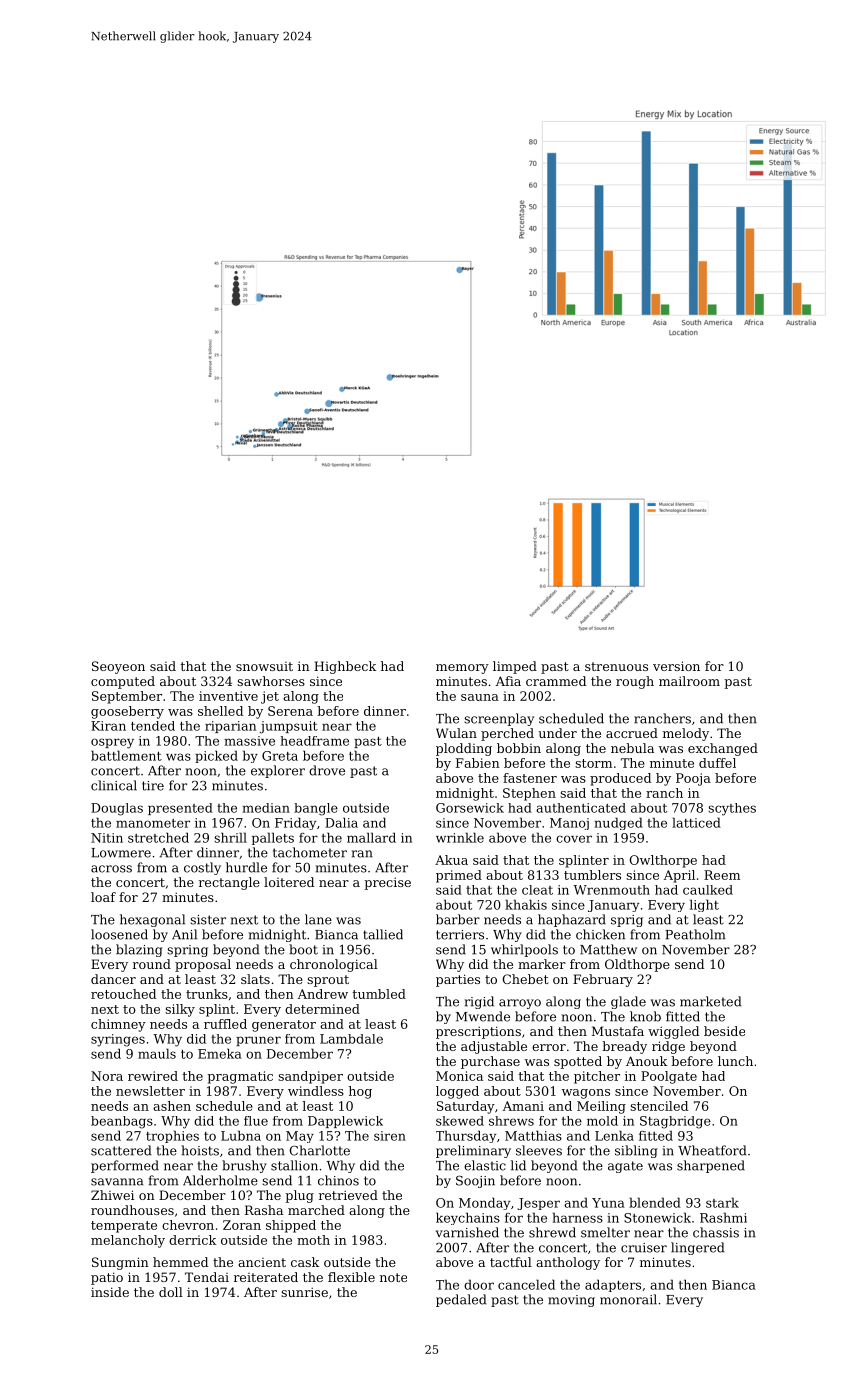  Describe the element at coordinates (220, 1180) in the document. I see `Alderholme` at that location.
